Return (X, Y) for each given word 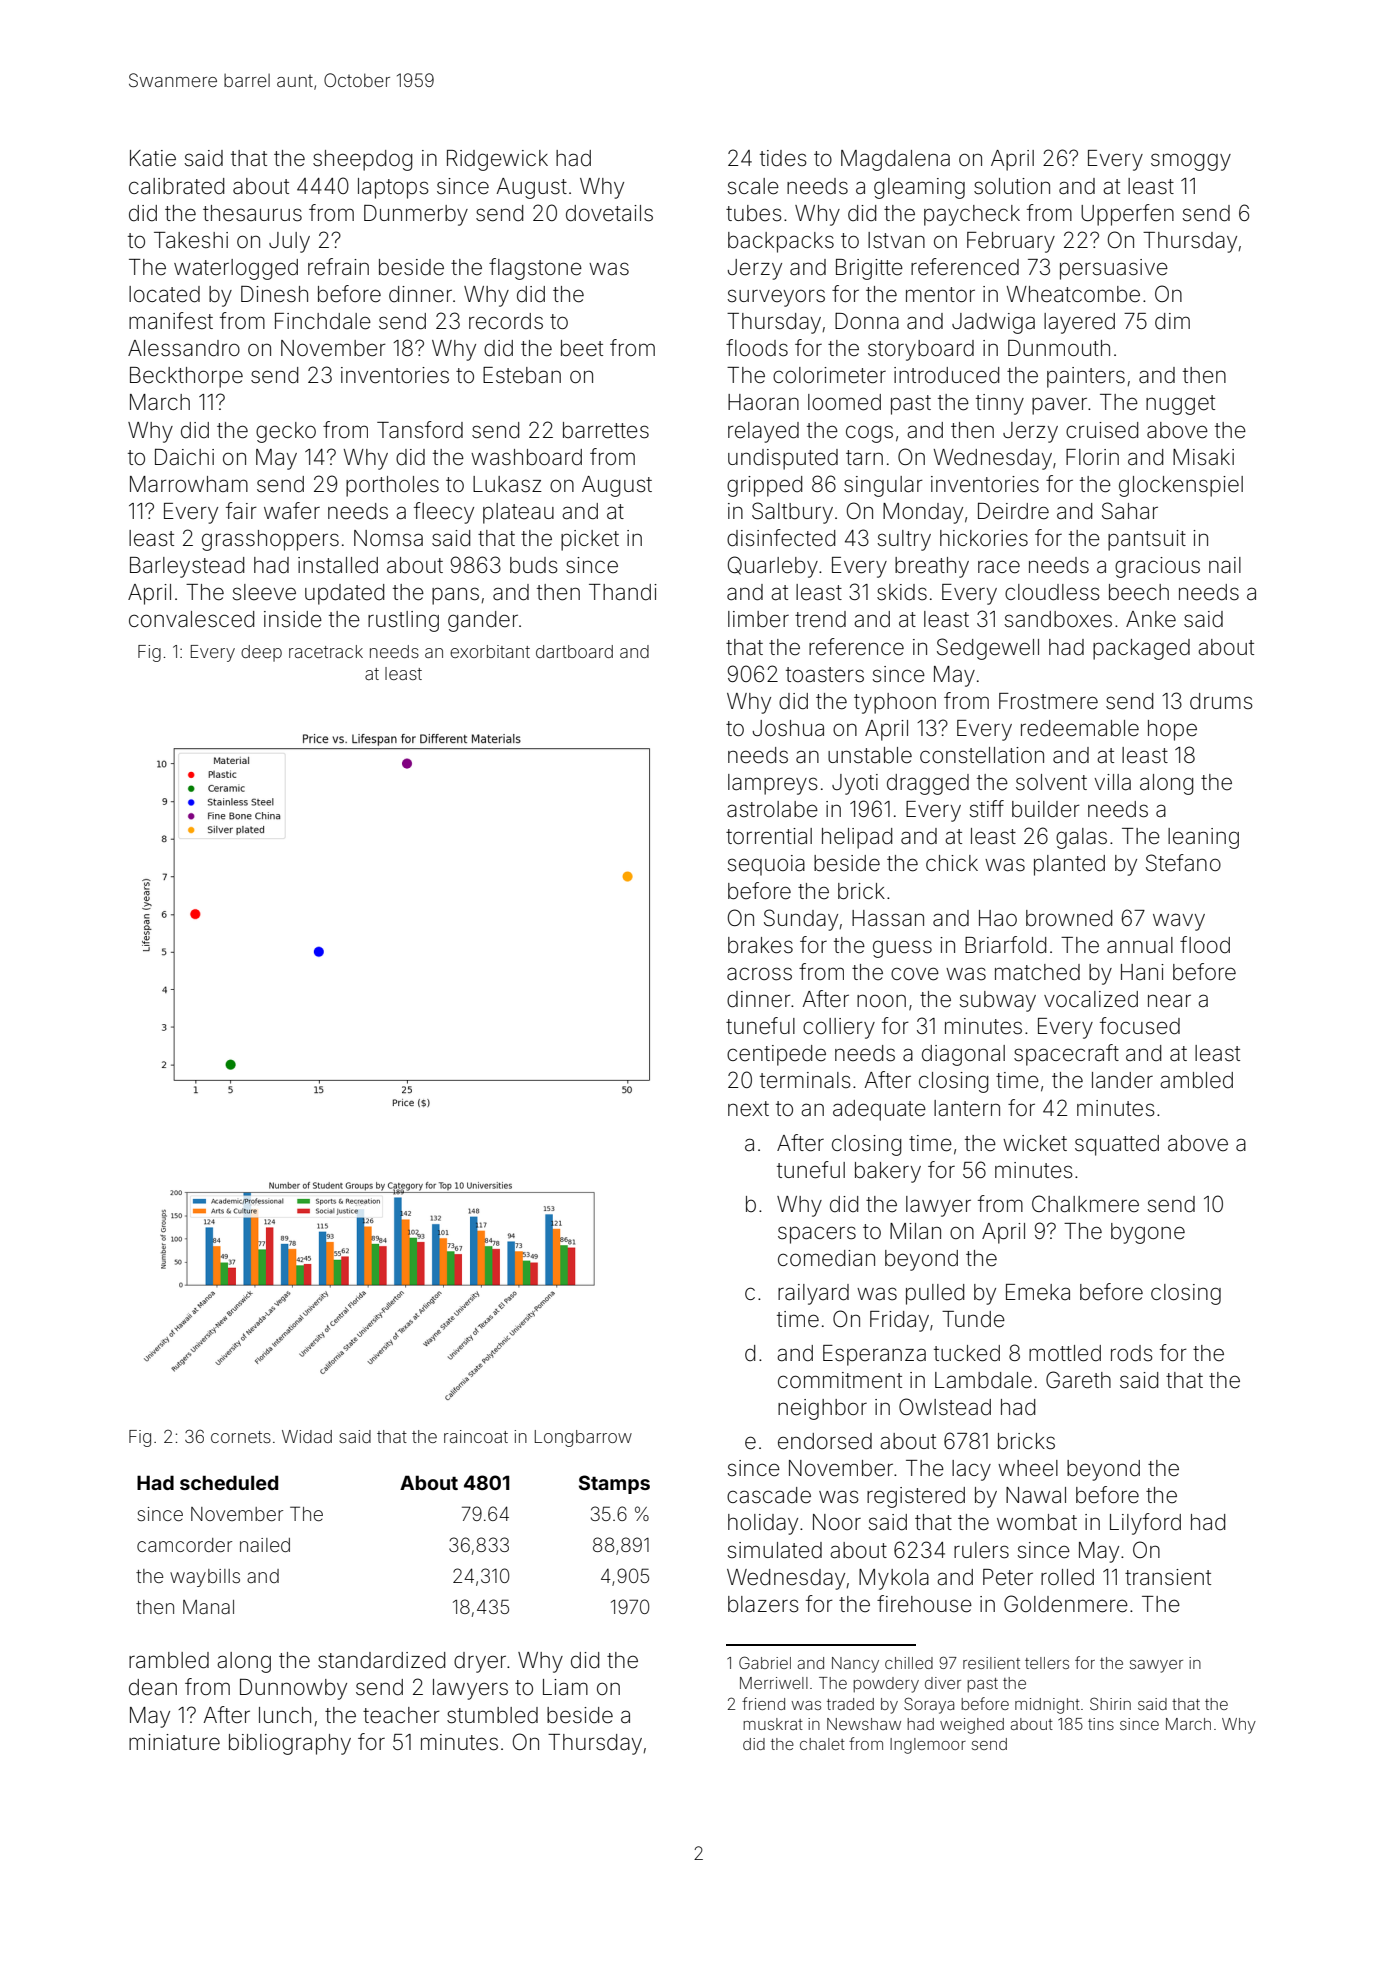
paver (1059, 406)
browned (1069, 918)
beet (582, 348)
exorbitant (490, 651)
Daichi (184, 457)
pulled (935, 1294)
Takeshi (191, 240)
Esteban (522, 375)
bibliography (290, 1744)
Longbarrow (583, 1438)
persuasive (1114, 269)
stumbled (492, 1715)
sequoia (766, 865)
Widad (307, 1436)
